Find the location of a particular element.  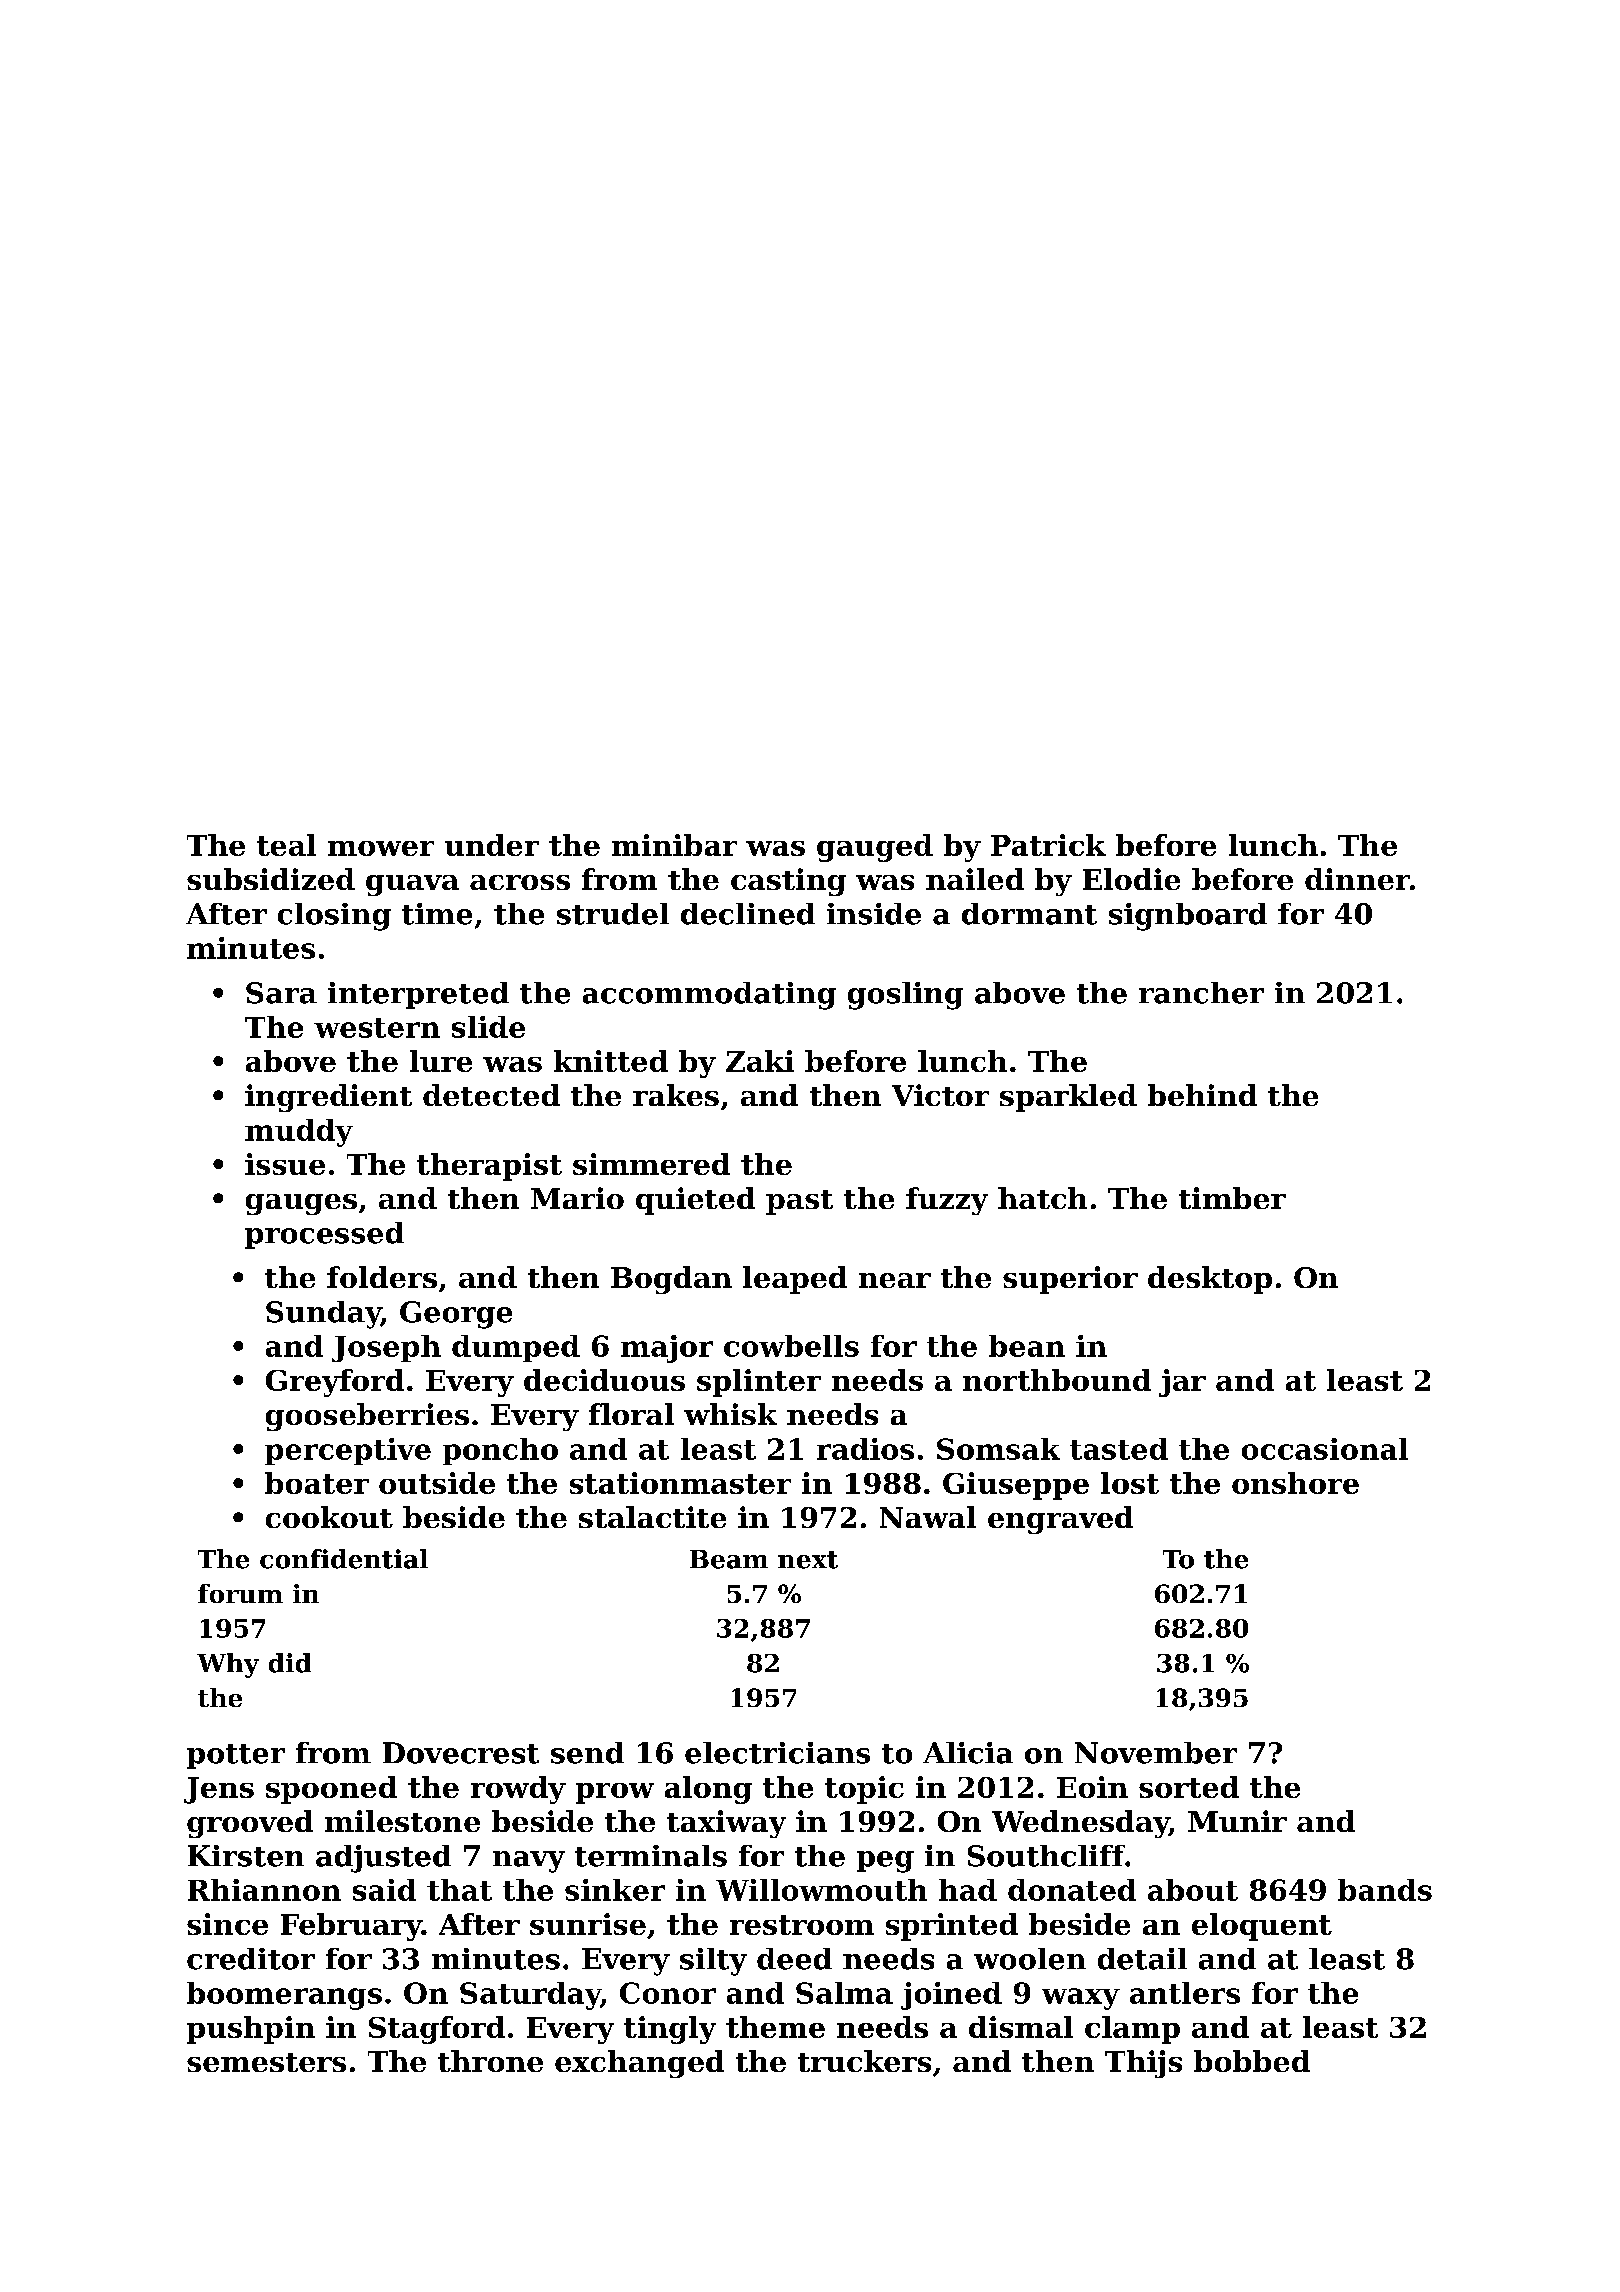

teal is located at coordinates (286, 845).
